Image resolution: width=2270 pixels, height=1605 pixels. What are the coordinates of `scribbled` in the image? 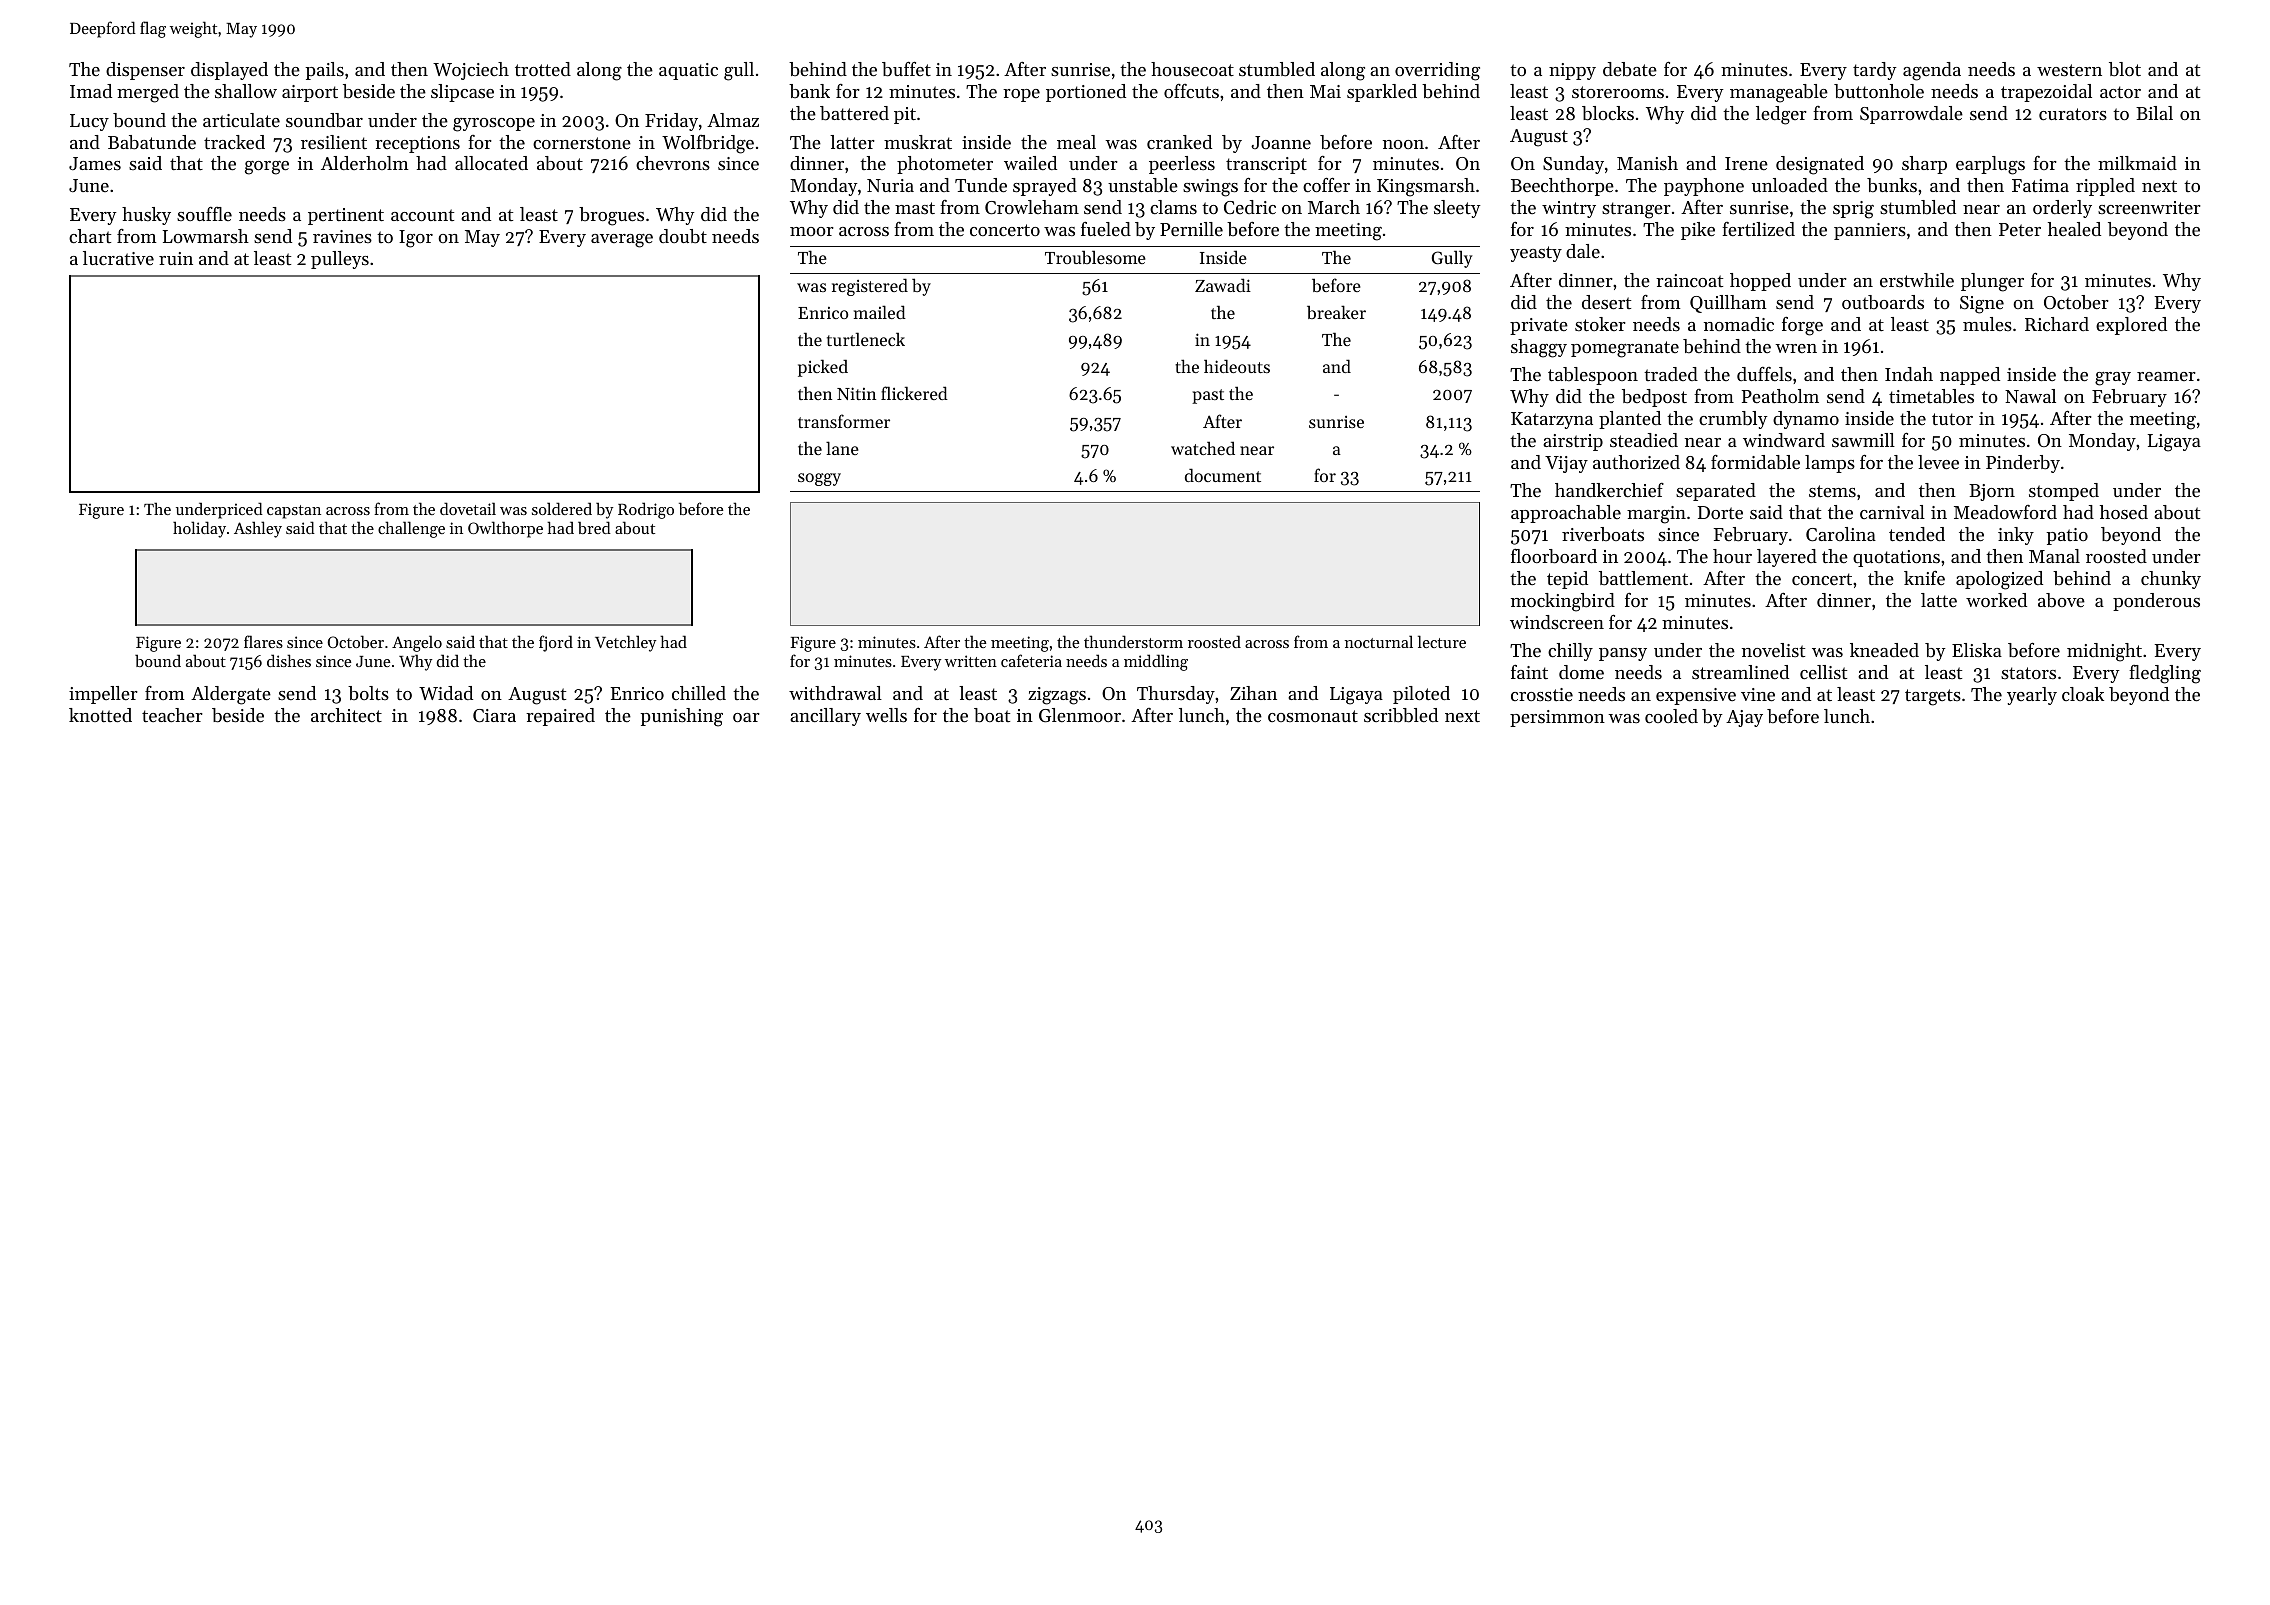 It's located at (1401, 715).
